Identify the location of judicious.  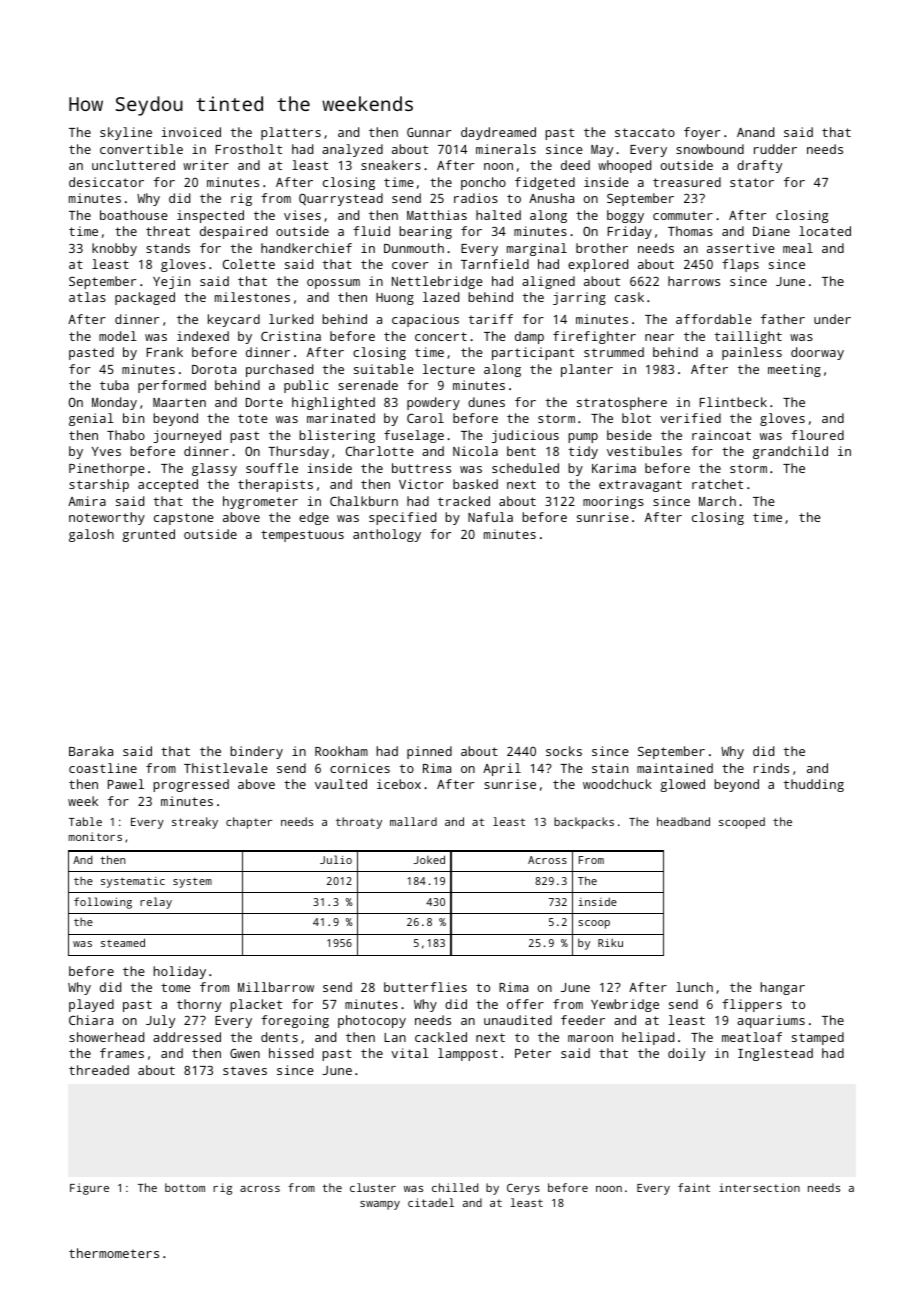
(525, 436).
